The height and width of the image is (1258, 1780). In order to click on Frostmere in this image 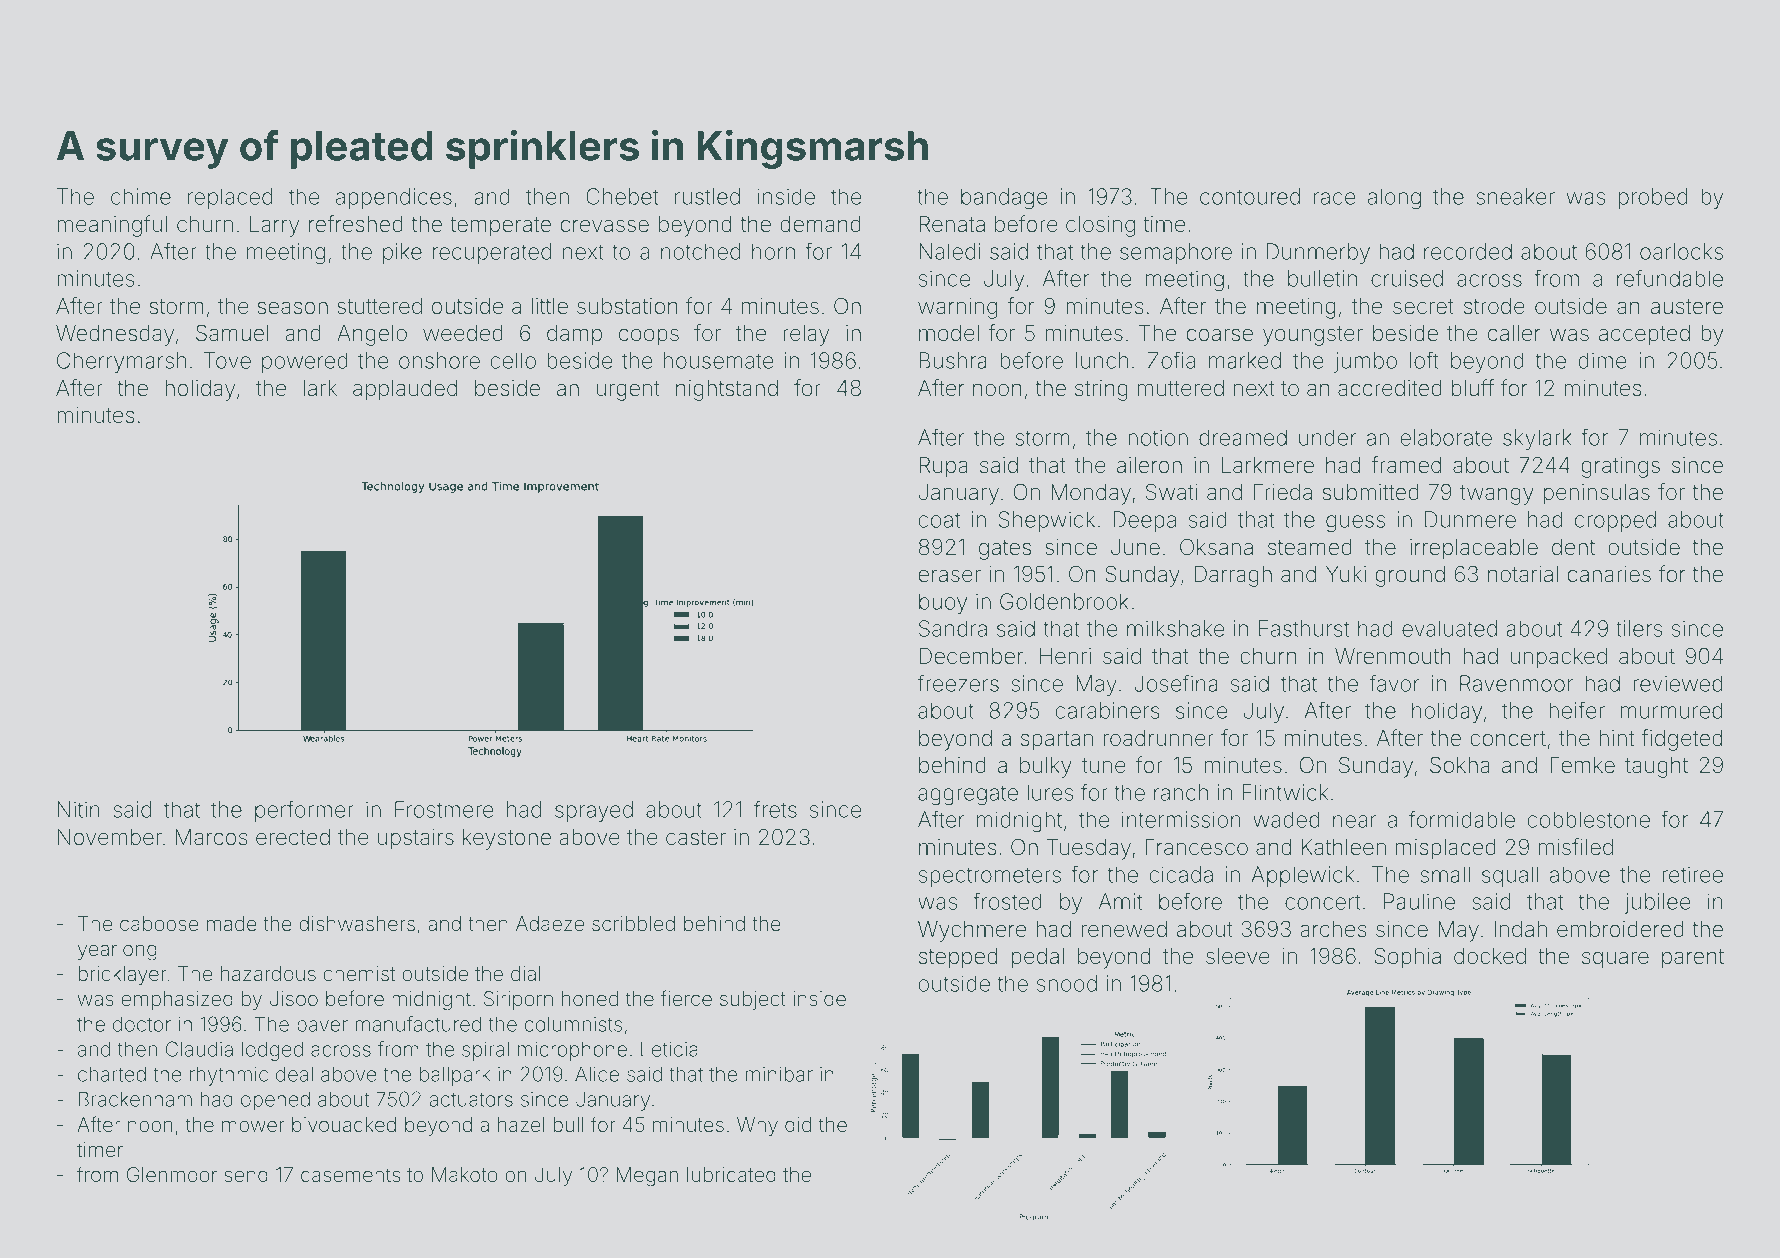, I will do `click(444, 809)`.
